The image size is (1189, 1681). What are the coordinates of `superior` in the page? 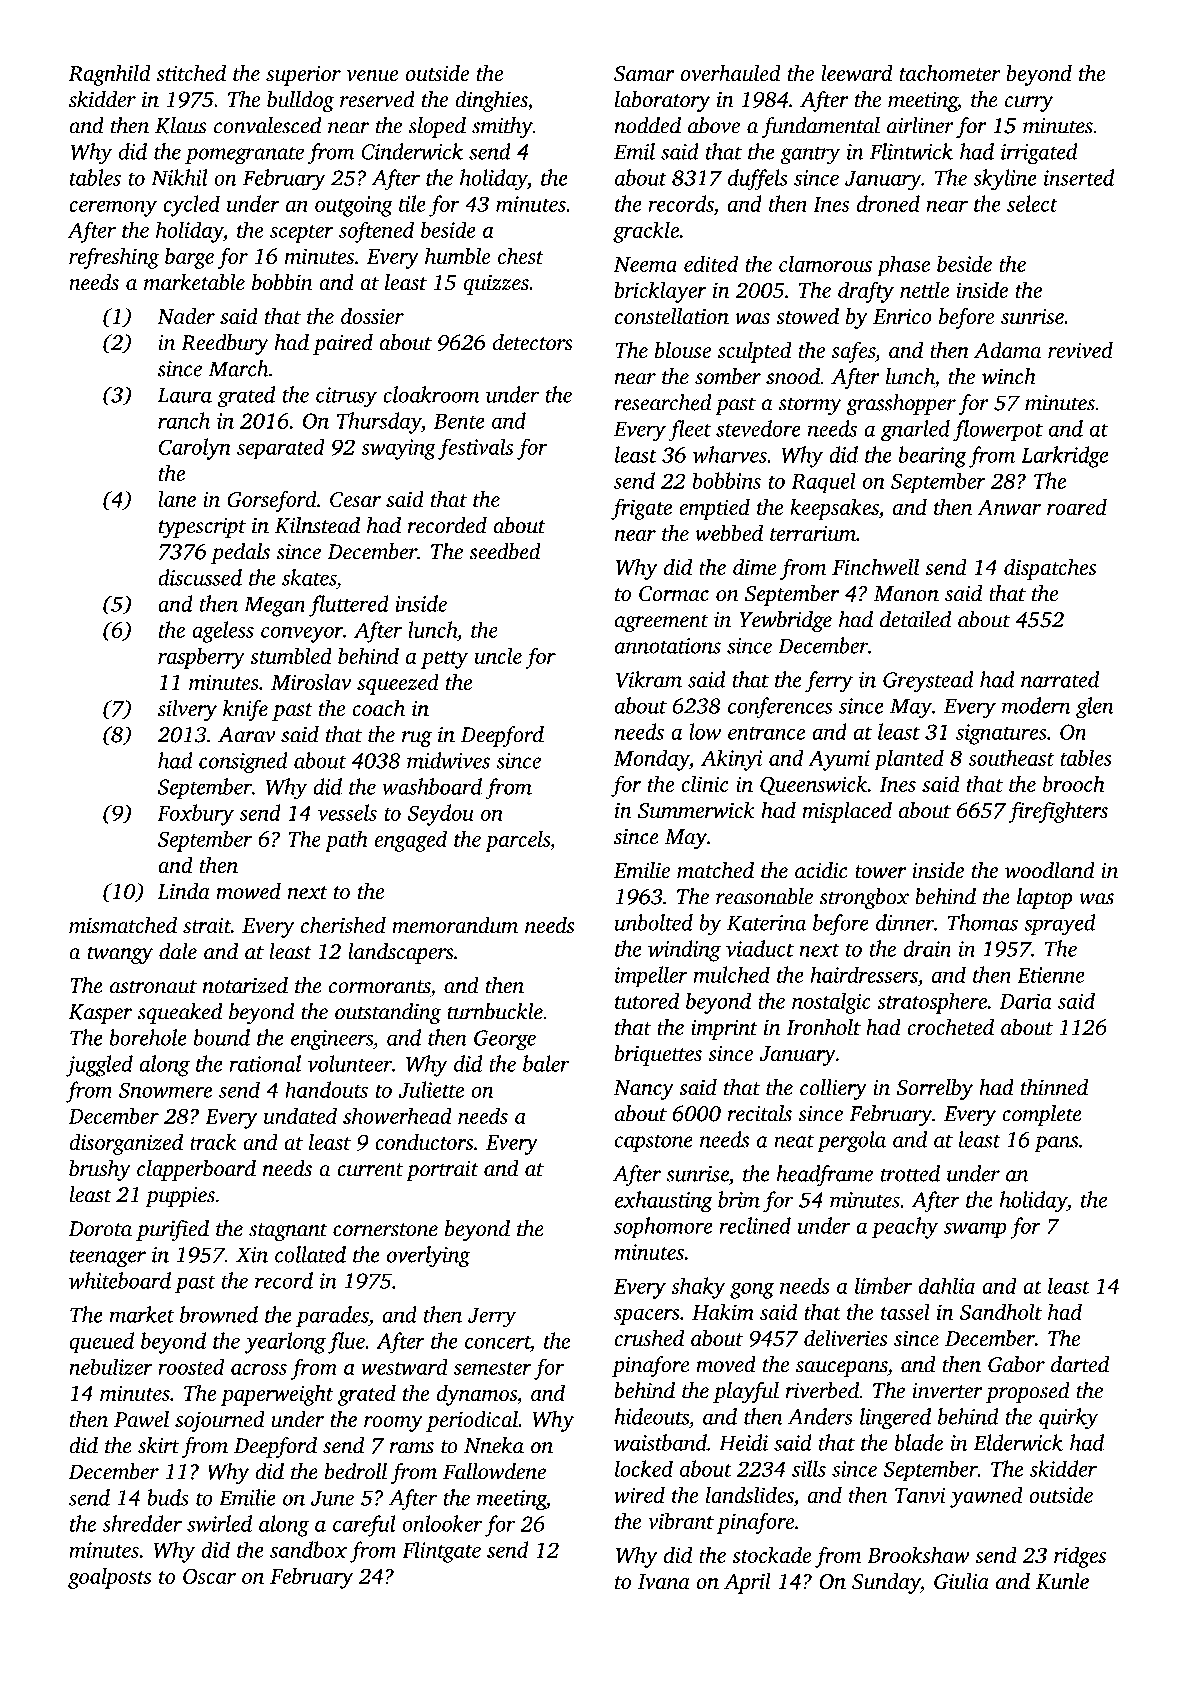 It's located at (303, 75).
